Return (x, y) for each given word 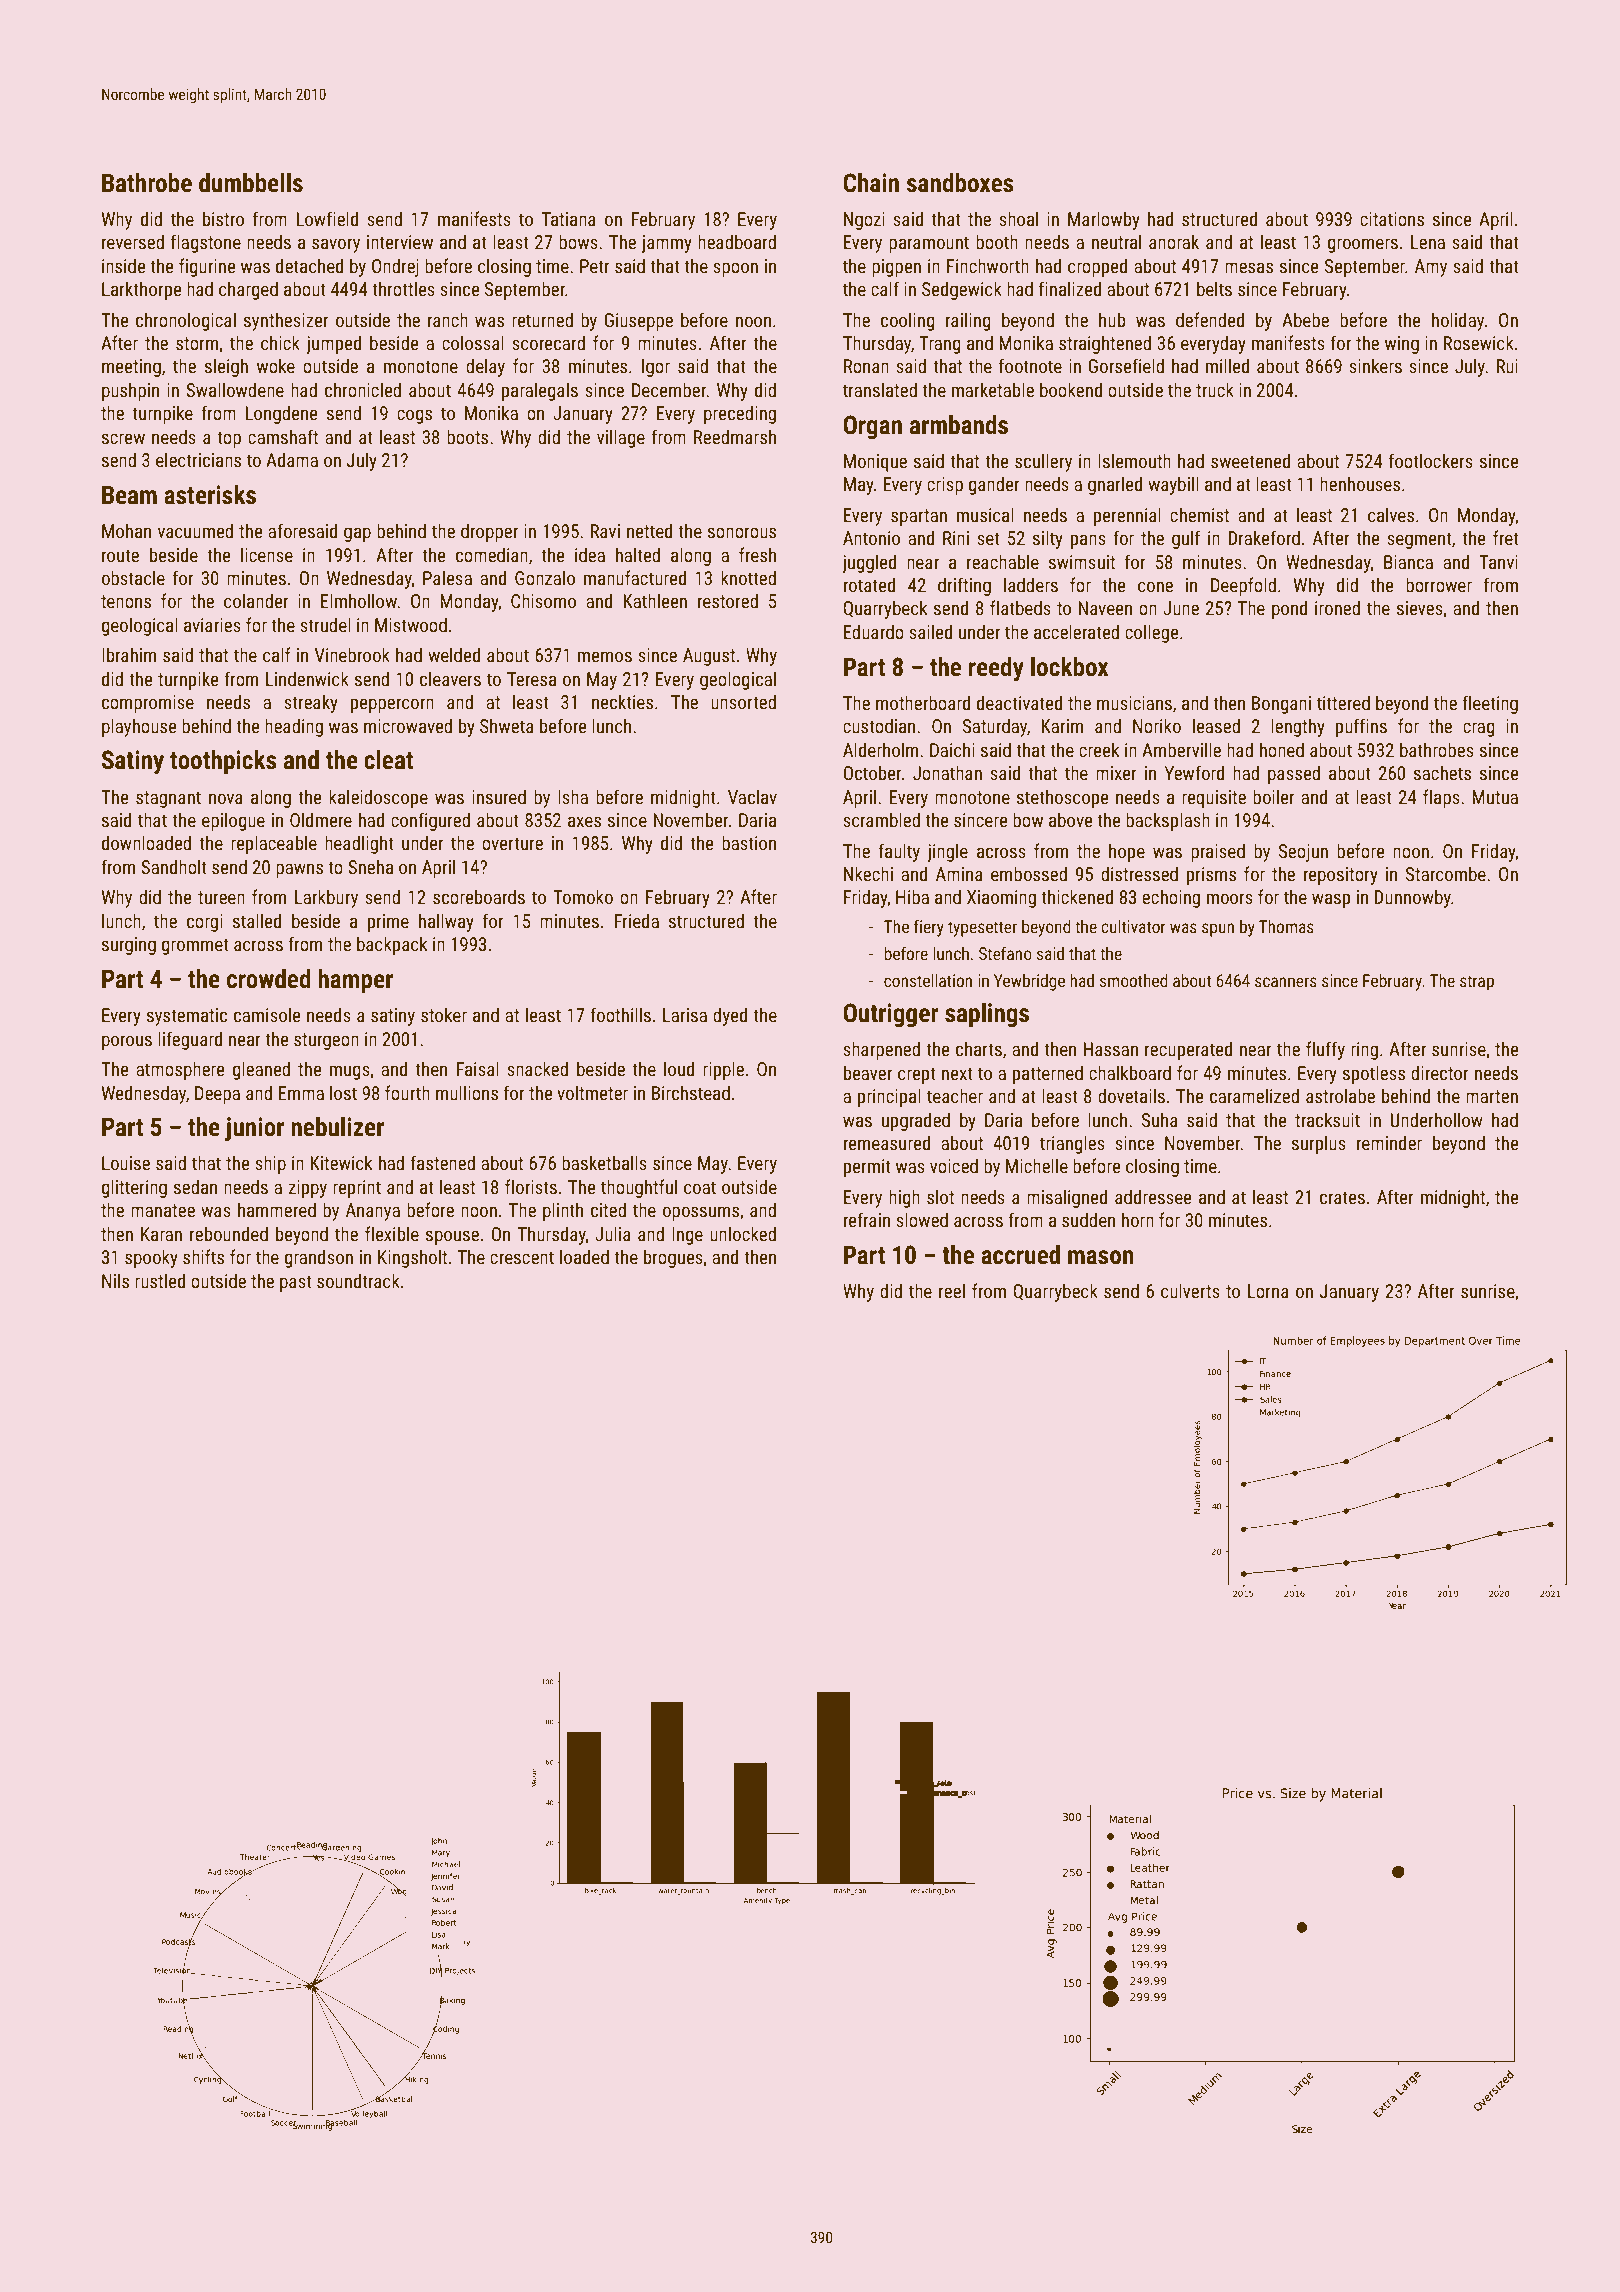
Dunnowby (1412, 898)
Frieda (636, 920)
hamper (355, 981)
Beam (129, 495)
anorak (1174, 241)
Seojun (1303, 853)
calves (1391, 514)
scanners (1286, 982)
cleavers (450, 678)
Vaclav (752, 796)
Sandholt (174, 866)
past (296, 1283)
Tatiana (569, 219)
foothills (620, 1014)
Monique (875, 463)
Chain (871, 183)
